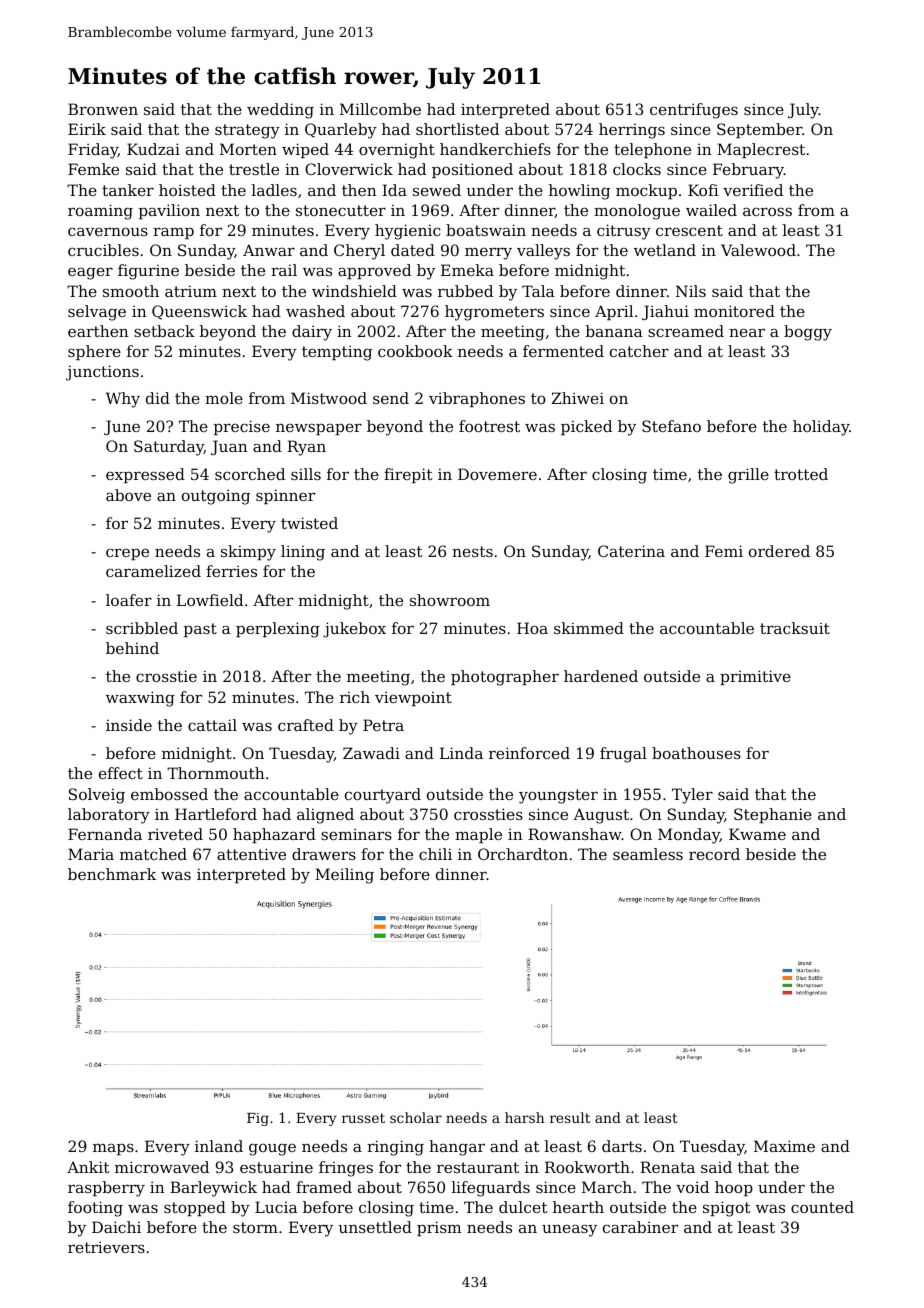 The height and width of the screenshot is (1308, 924). What do you see at coordinates (278, 630) in the screenshot?
I see `perplexing` at bounding box center [278, 630].
